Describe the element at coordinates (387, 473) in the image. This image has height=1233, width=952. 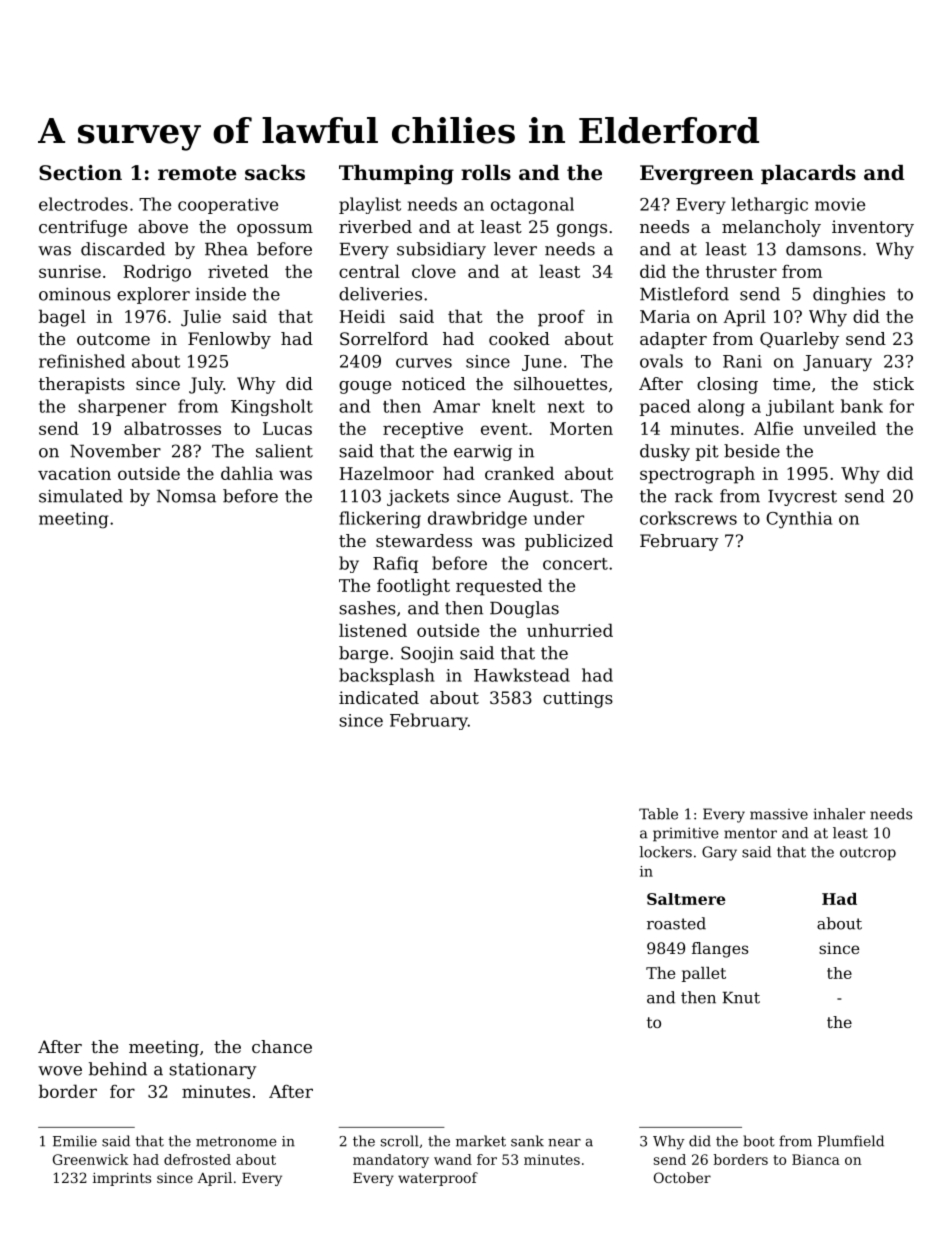
I see `Hazelmoor` at that location.
